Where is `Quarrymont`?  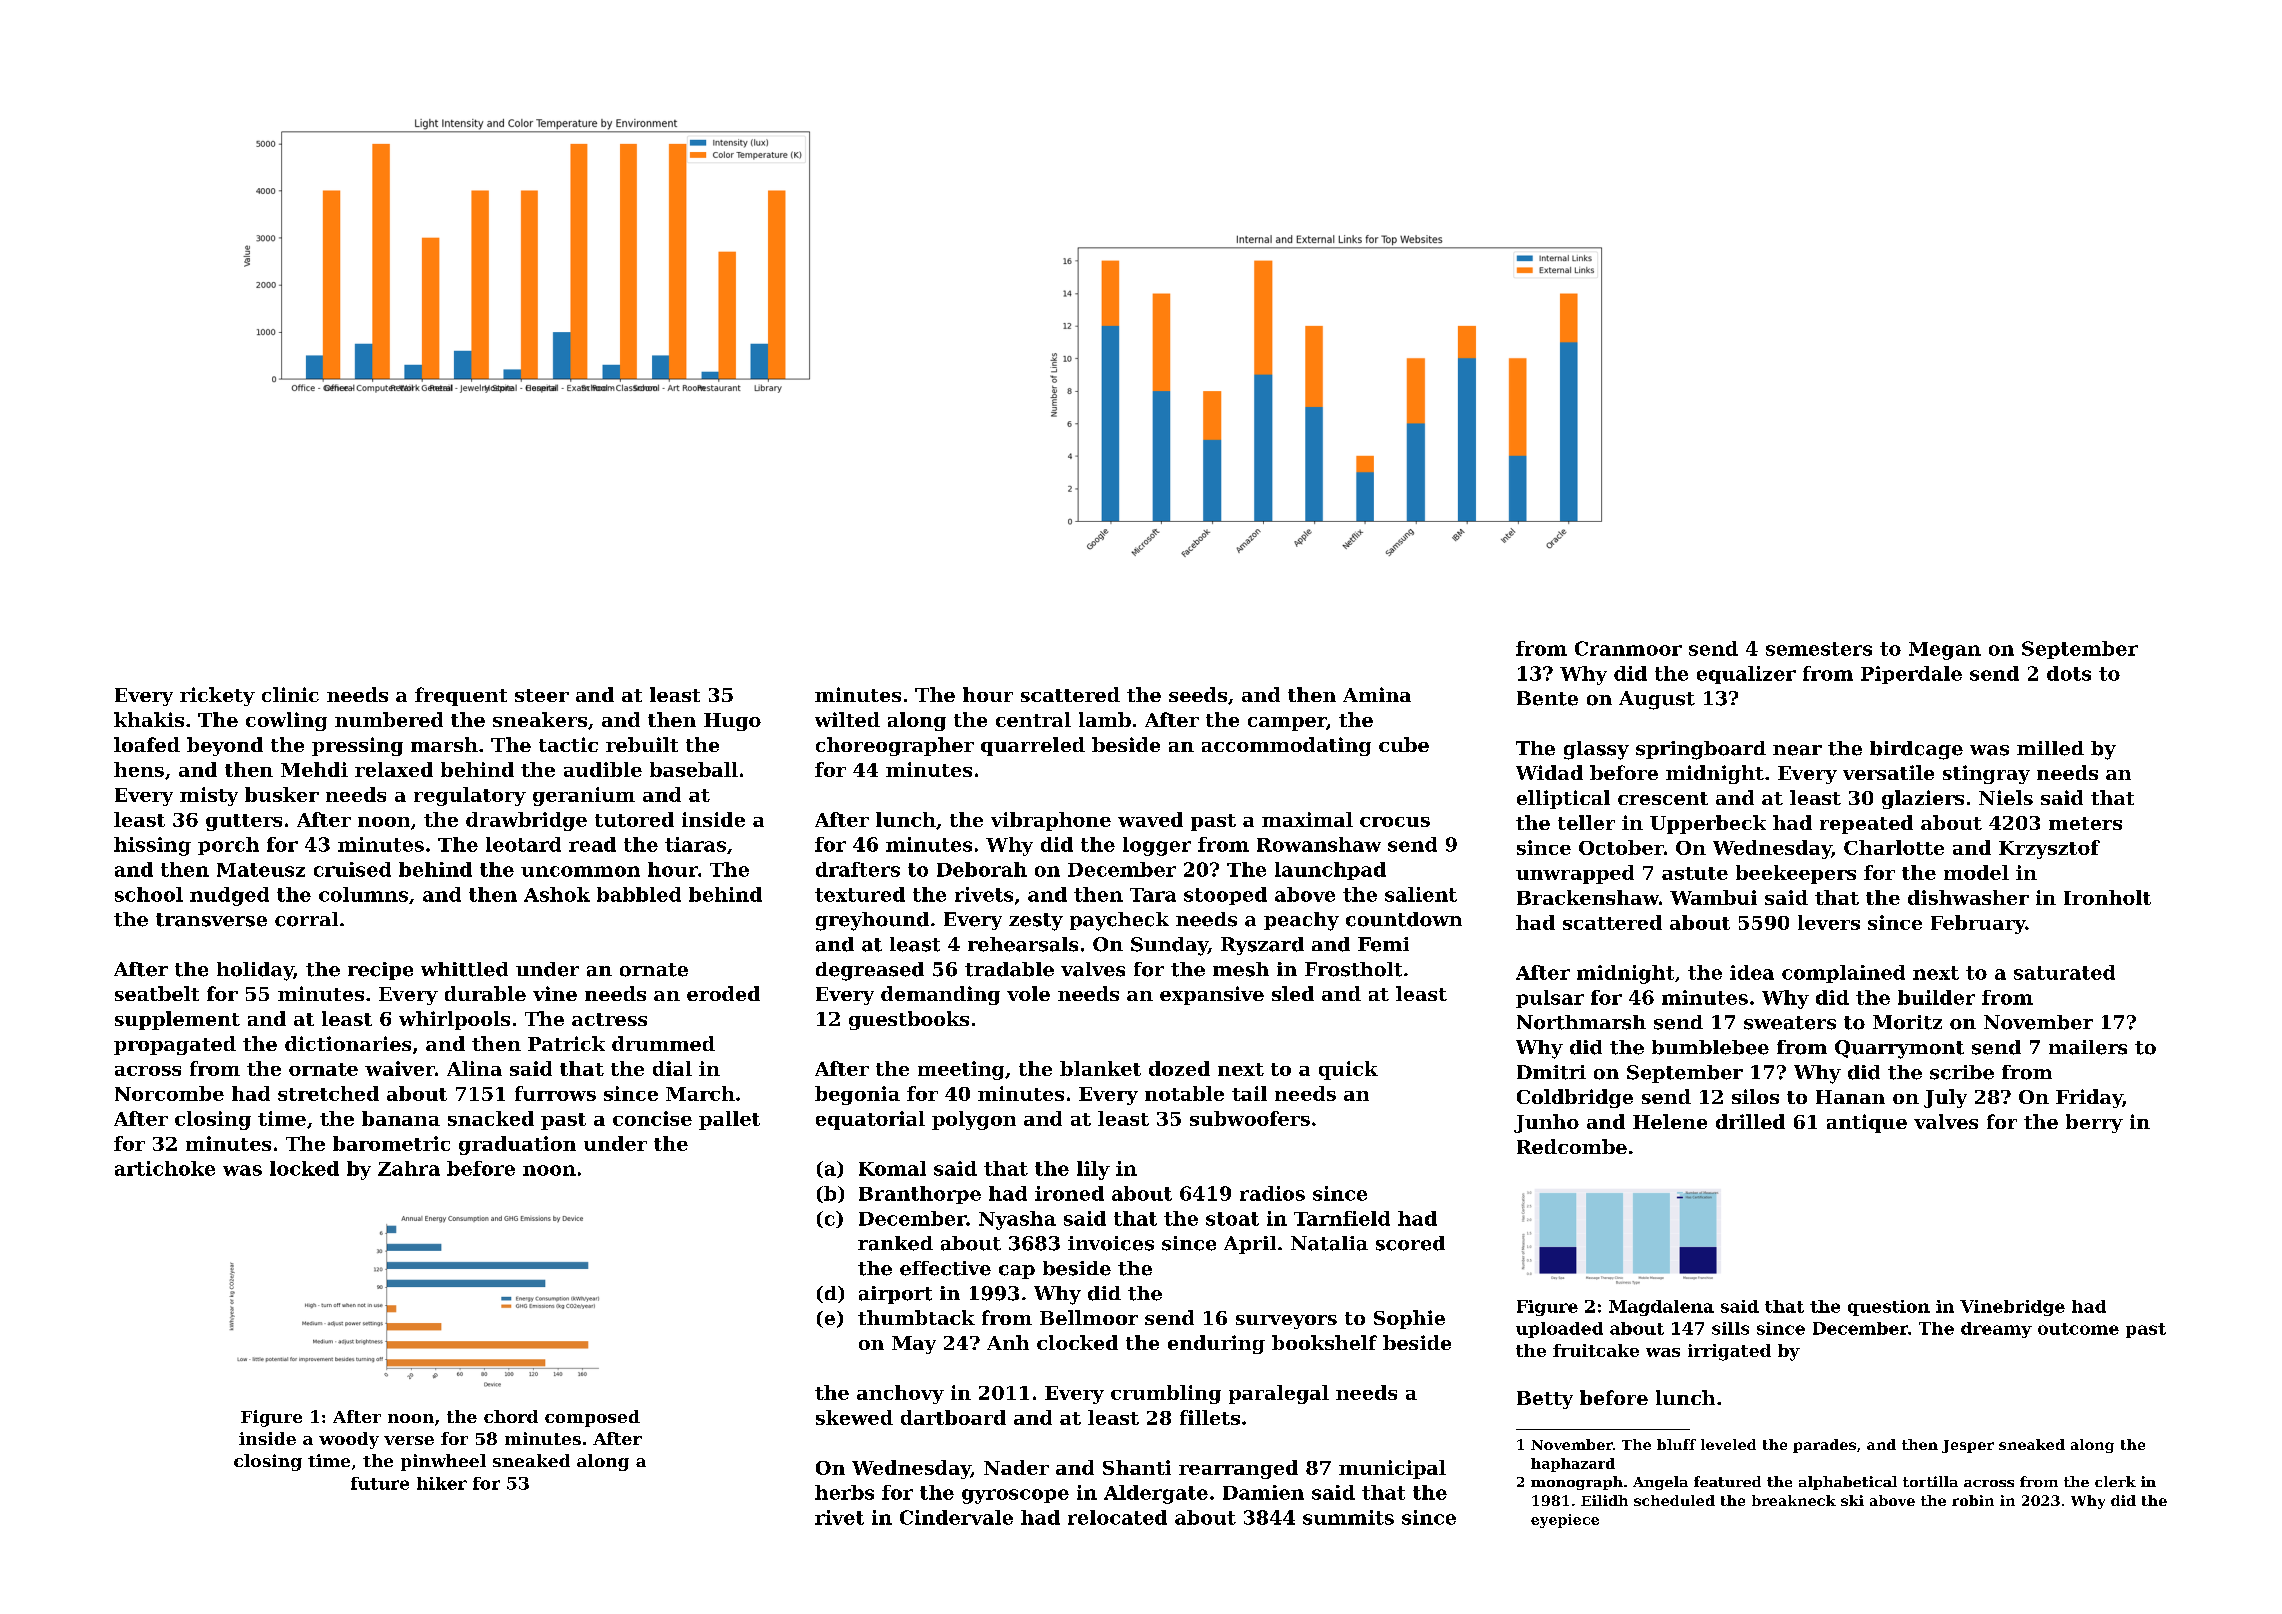 Quarrymont is located at coordinates (1899, 1049).
